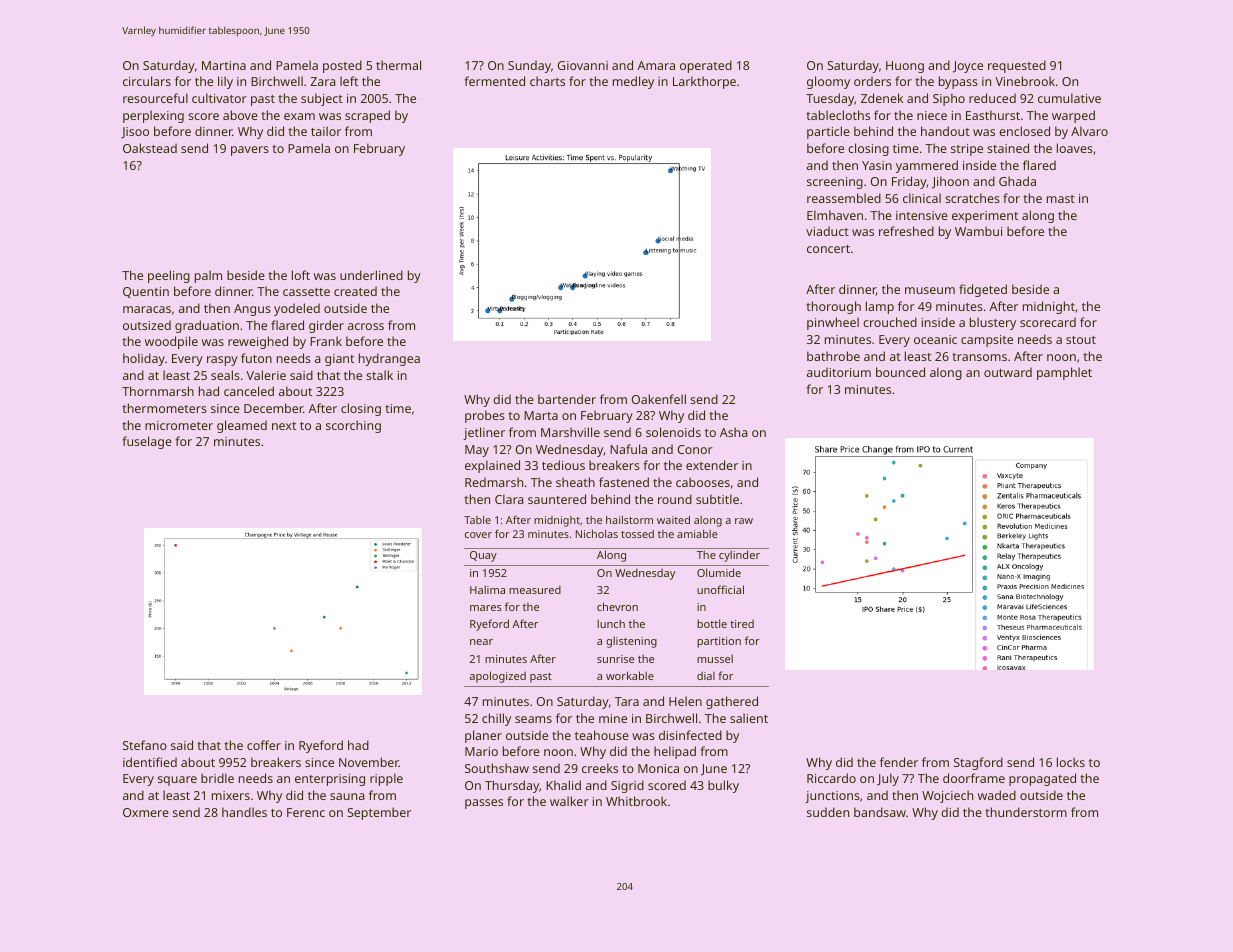 This page has width=1233, height=952. What do you see at coordinates (146, 812) in the page?
I see `Oxmere` at bounding box center [146, 812].
